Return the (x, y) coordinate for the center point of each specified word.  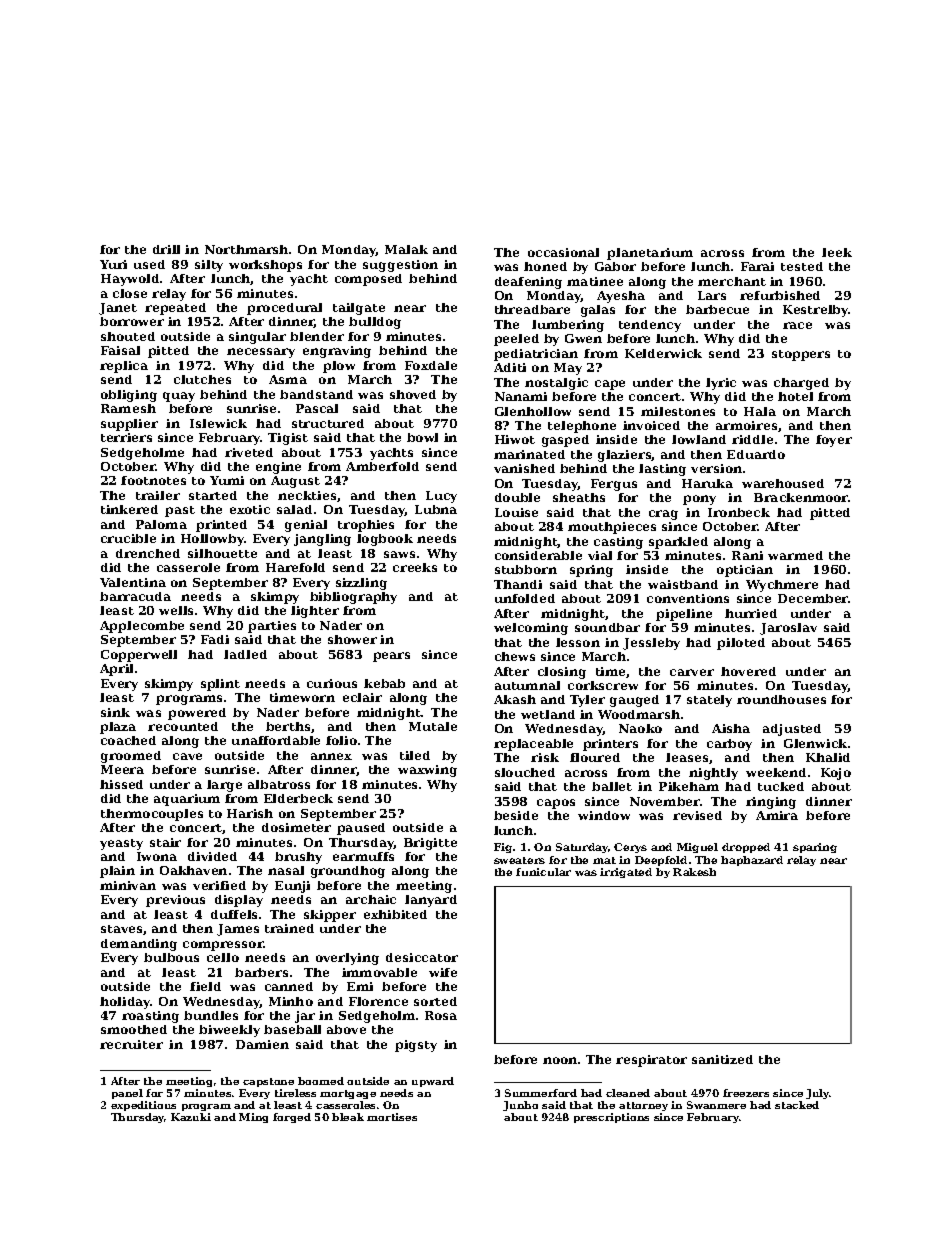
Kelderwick (663, 353)
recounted (183, 726)
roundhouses (781, 699)
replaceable (533, 745)
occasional (563, 252)
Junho (520, 1106)
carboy (729, 745)
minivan (128, 885)
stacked (797, 1105)
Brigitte (430, 844)
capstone (268, 1082)
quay (179, 397)
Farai (757, 266)
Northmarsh (246, 249)
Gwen (583, 338)
